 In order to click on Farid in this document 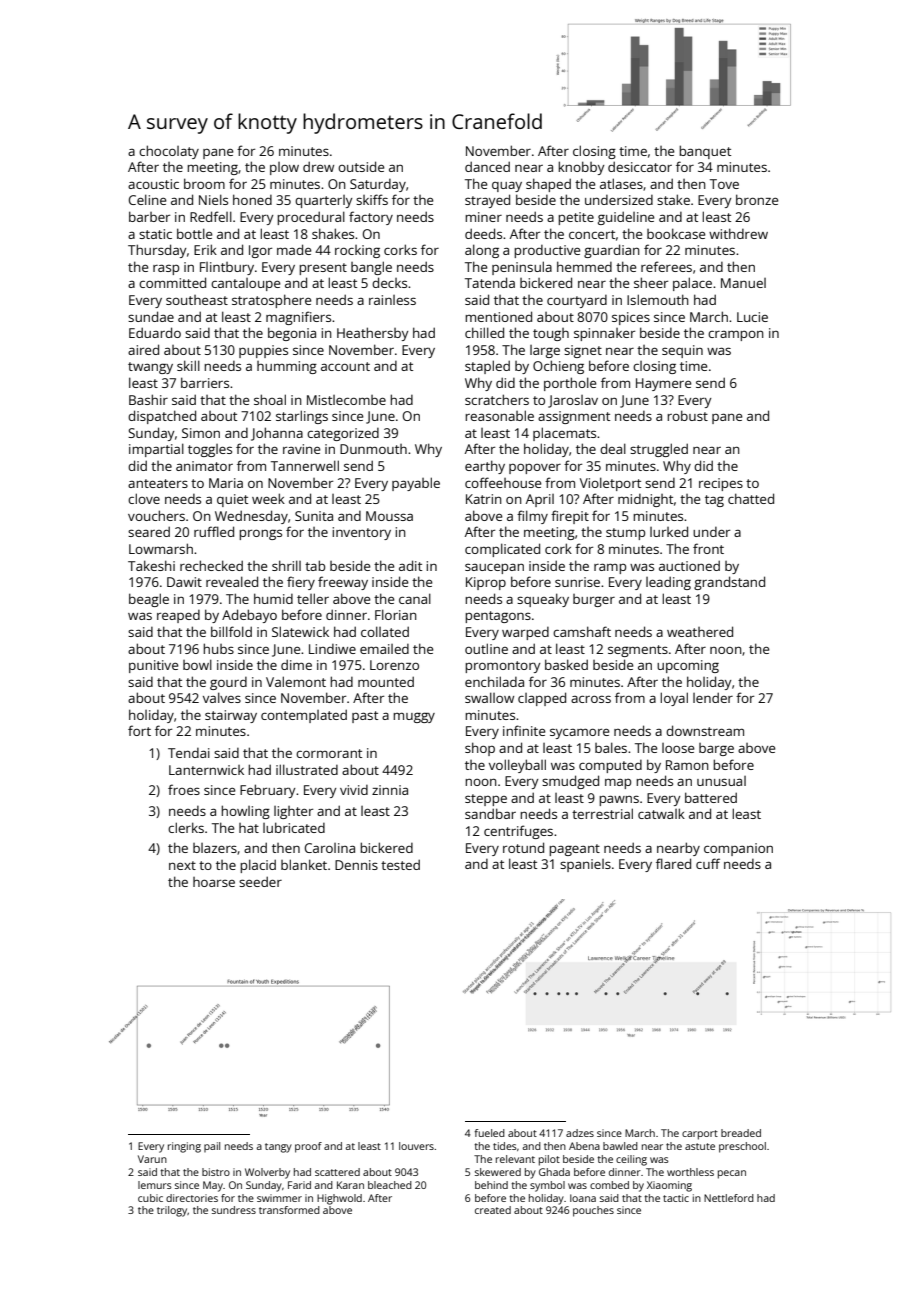, I will do `click(299, 1185)`.
